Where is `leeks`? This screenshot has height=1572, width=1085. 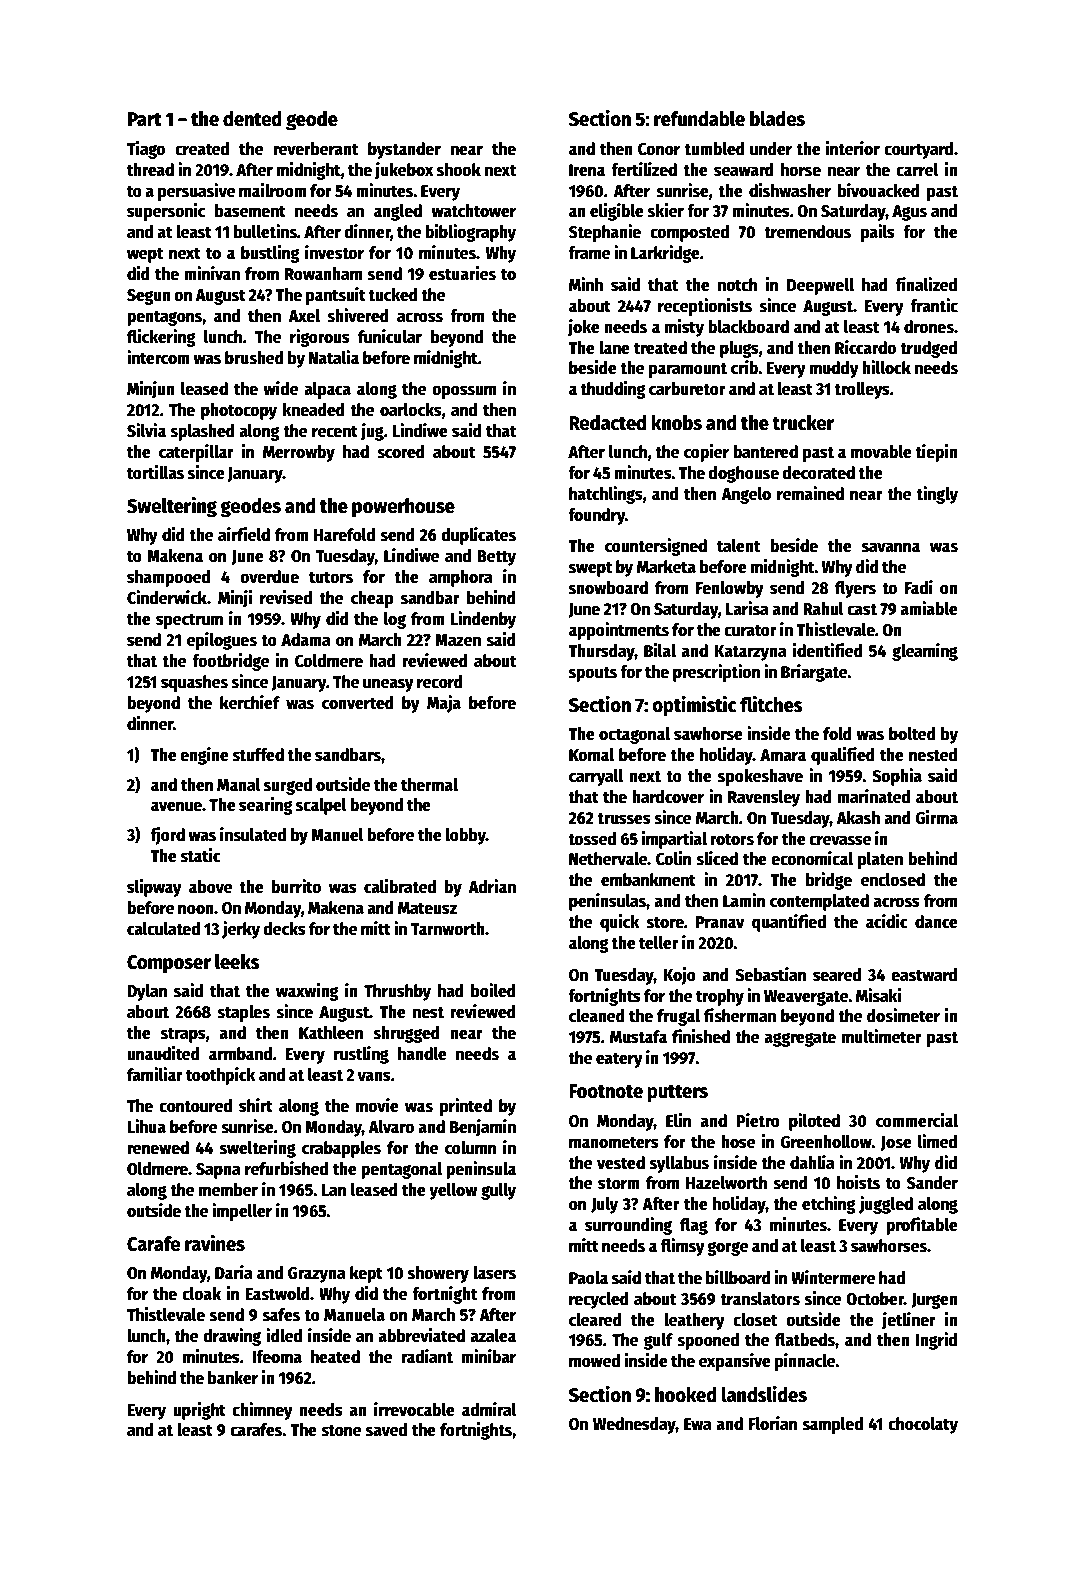
leeks is located at coordinates (237, 962).
